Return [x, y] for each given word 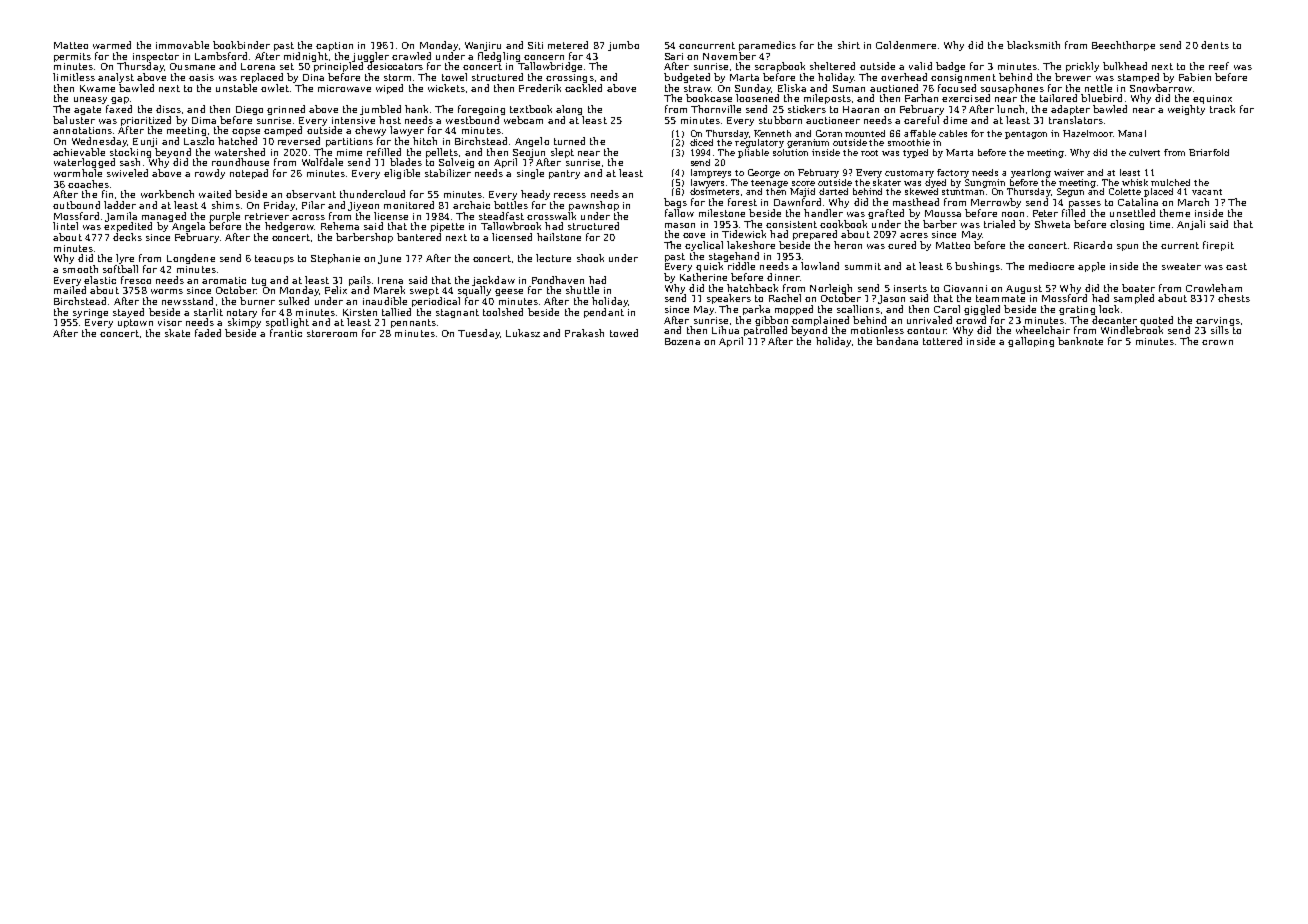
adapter [1070, 110]
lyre [125, 259]
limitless [74, 77]
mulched [1170, 182]
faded [208, 333]
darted [833, 191]
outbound [76, 205]
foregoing [481, 110]
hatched [237, 141]
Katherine [703, 277]
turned [569, 141]
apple [1091, 267]
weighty [1186, 110]
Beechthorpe [1123, 46]
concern [544, 57]
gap [120, 100]
